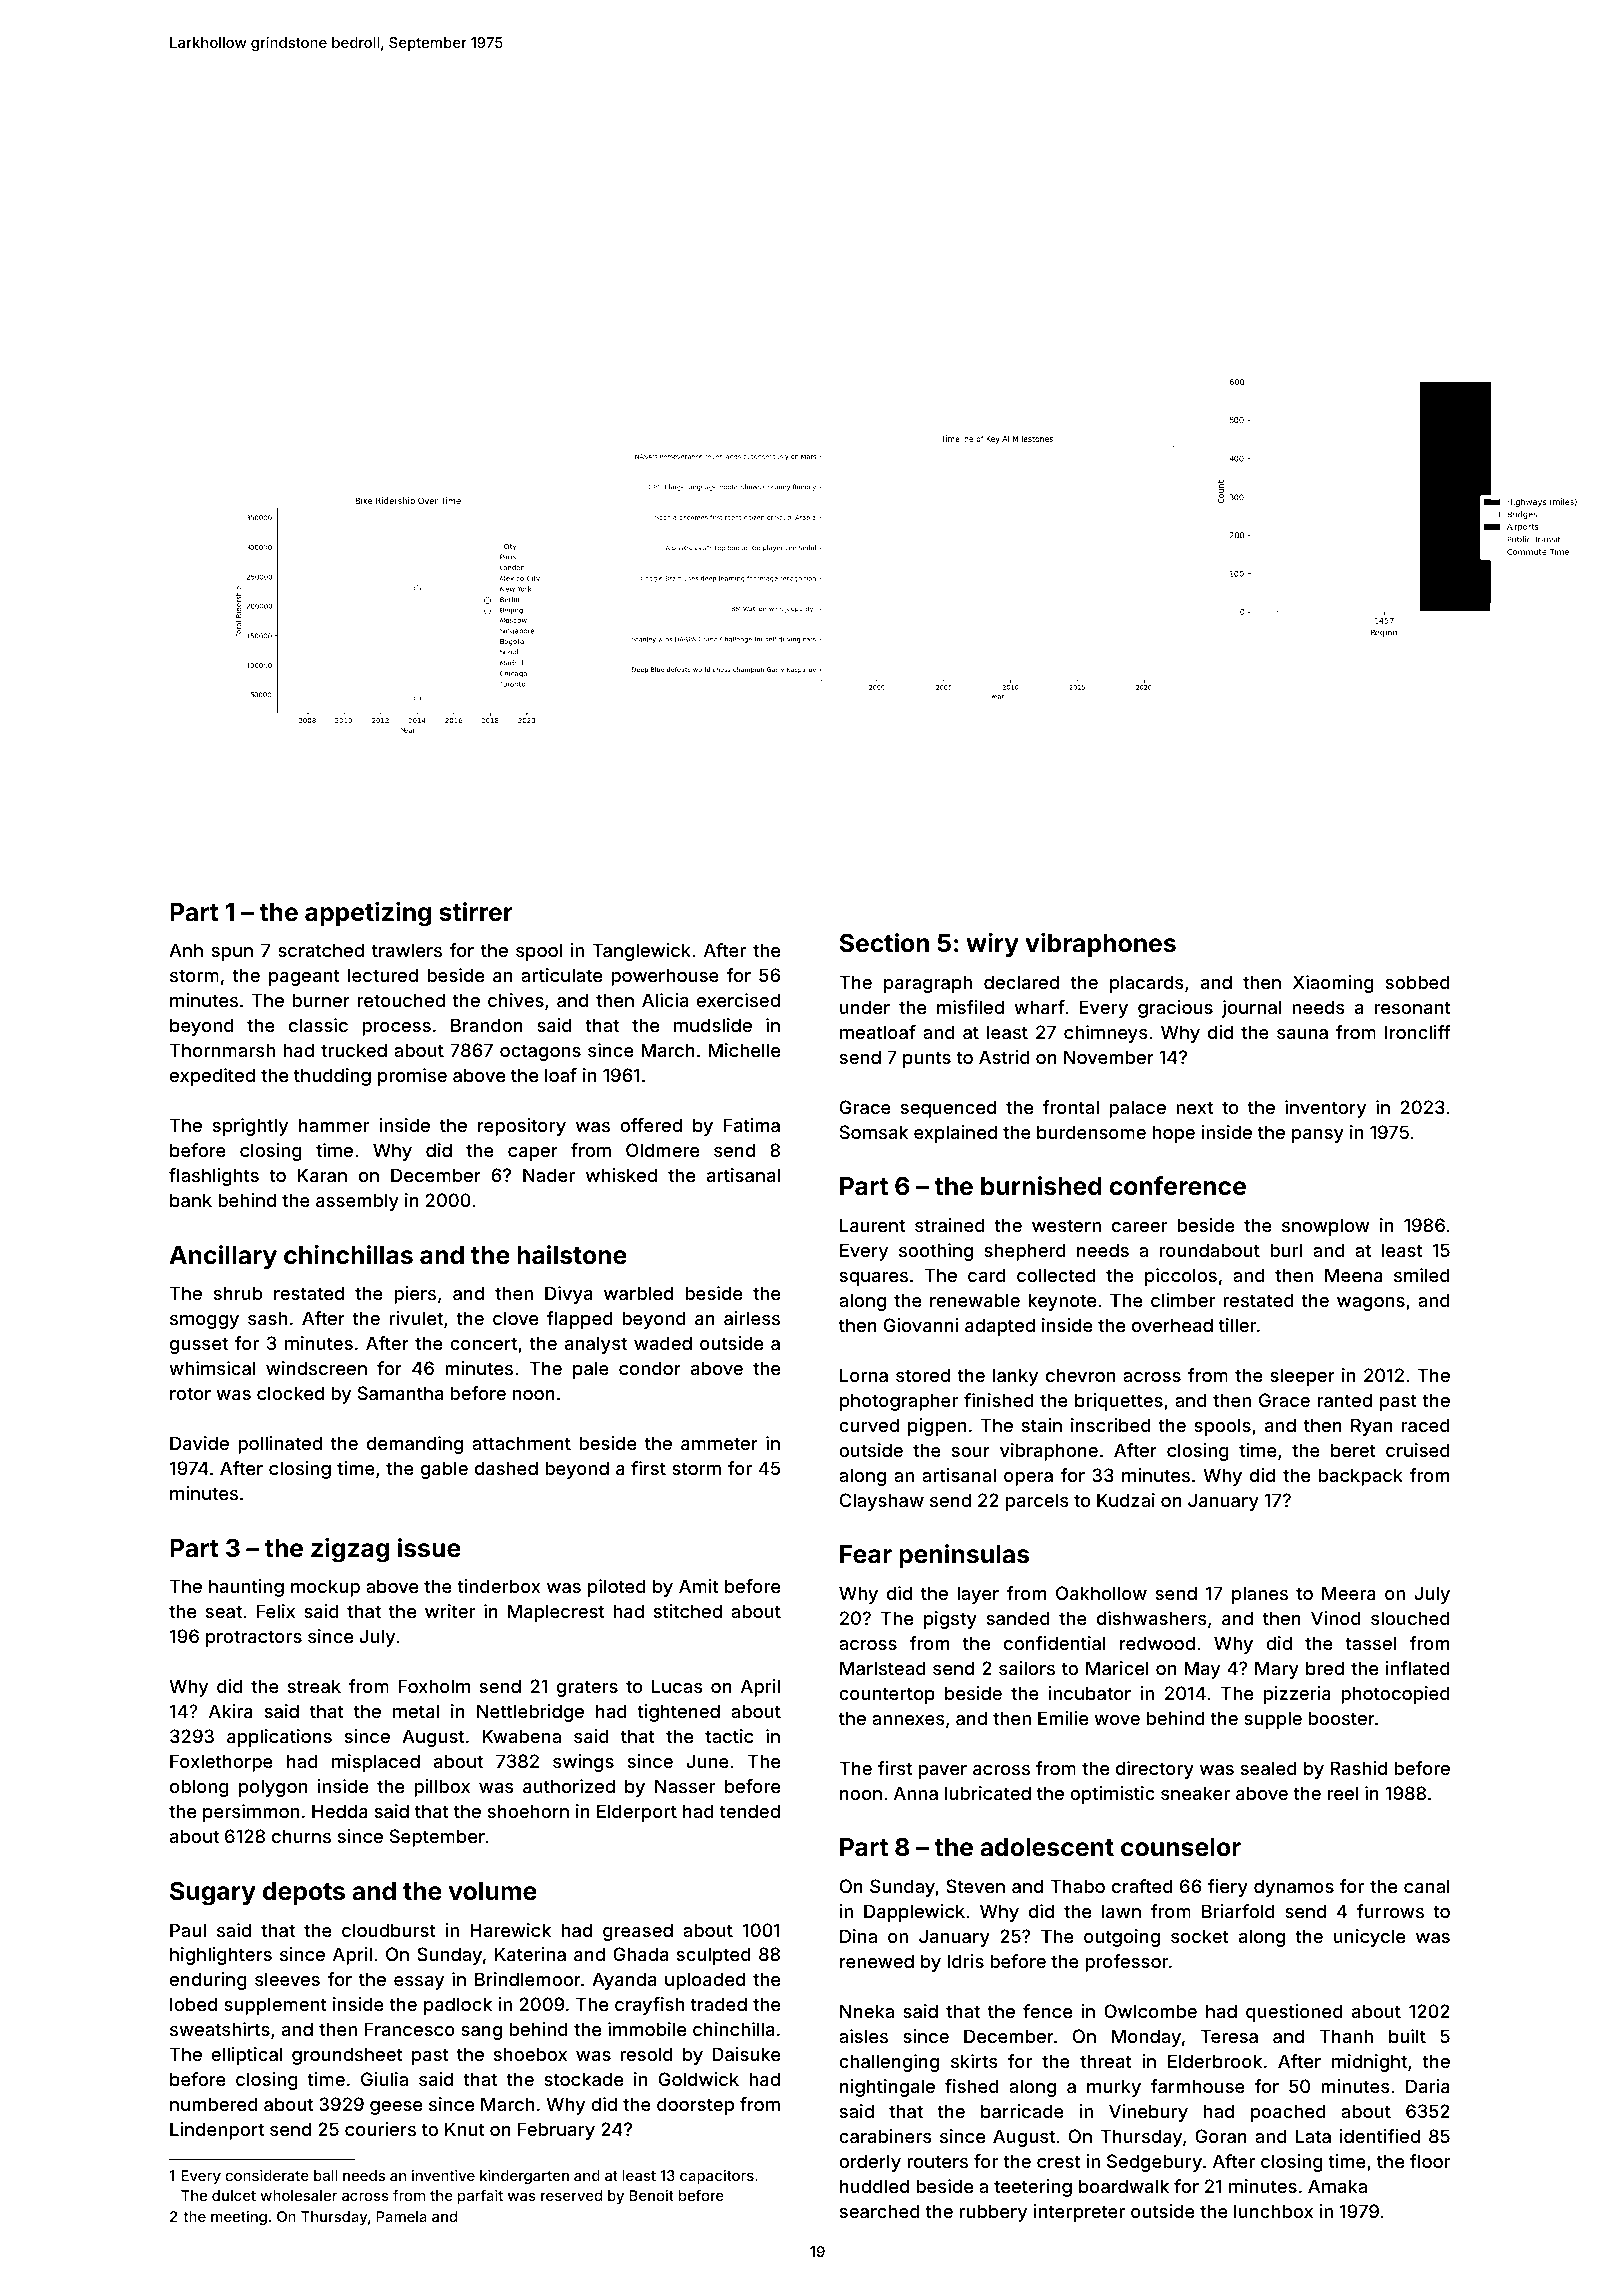 This screenshot has height=2292, width=1620. Describe the element at coordinates (1079, 2213) in the screenshot. I see `interpreter` at that location.
